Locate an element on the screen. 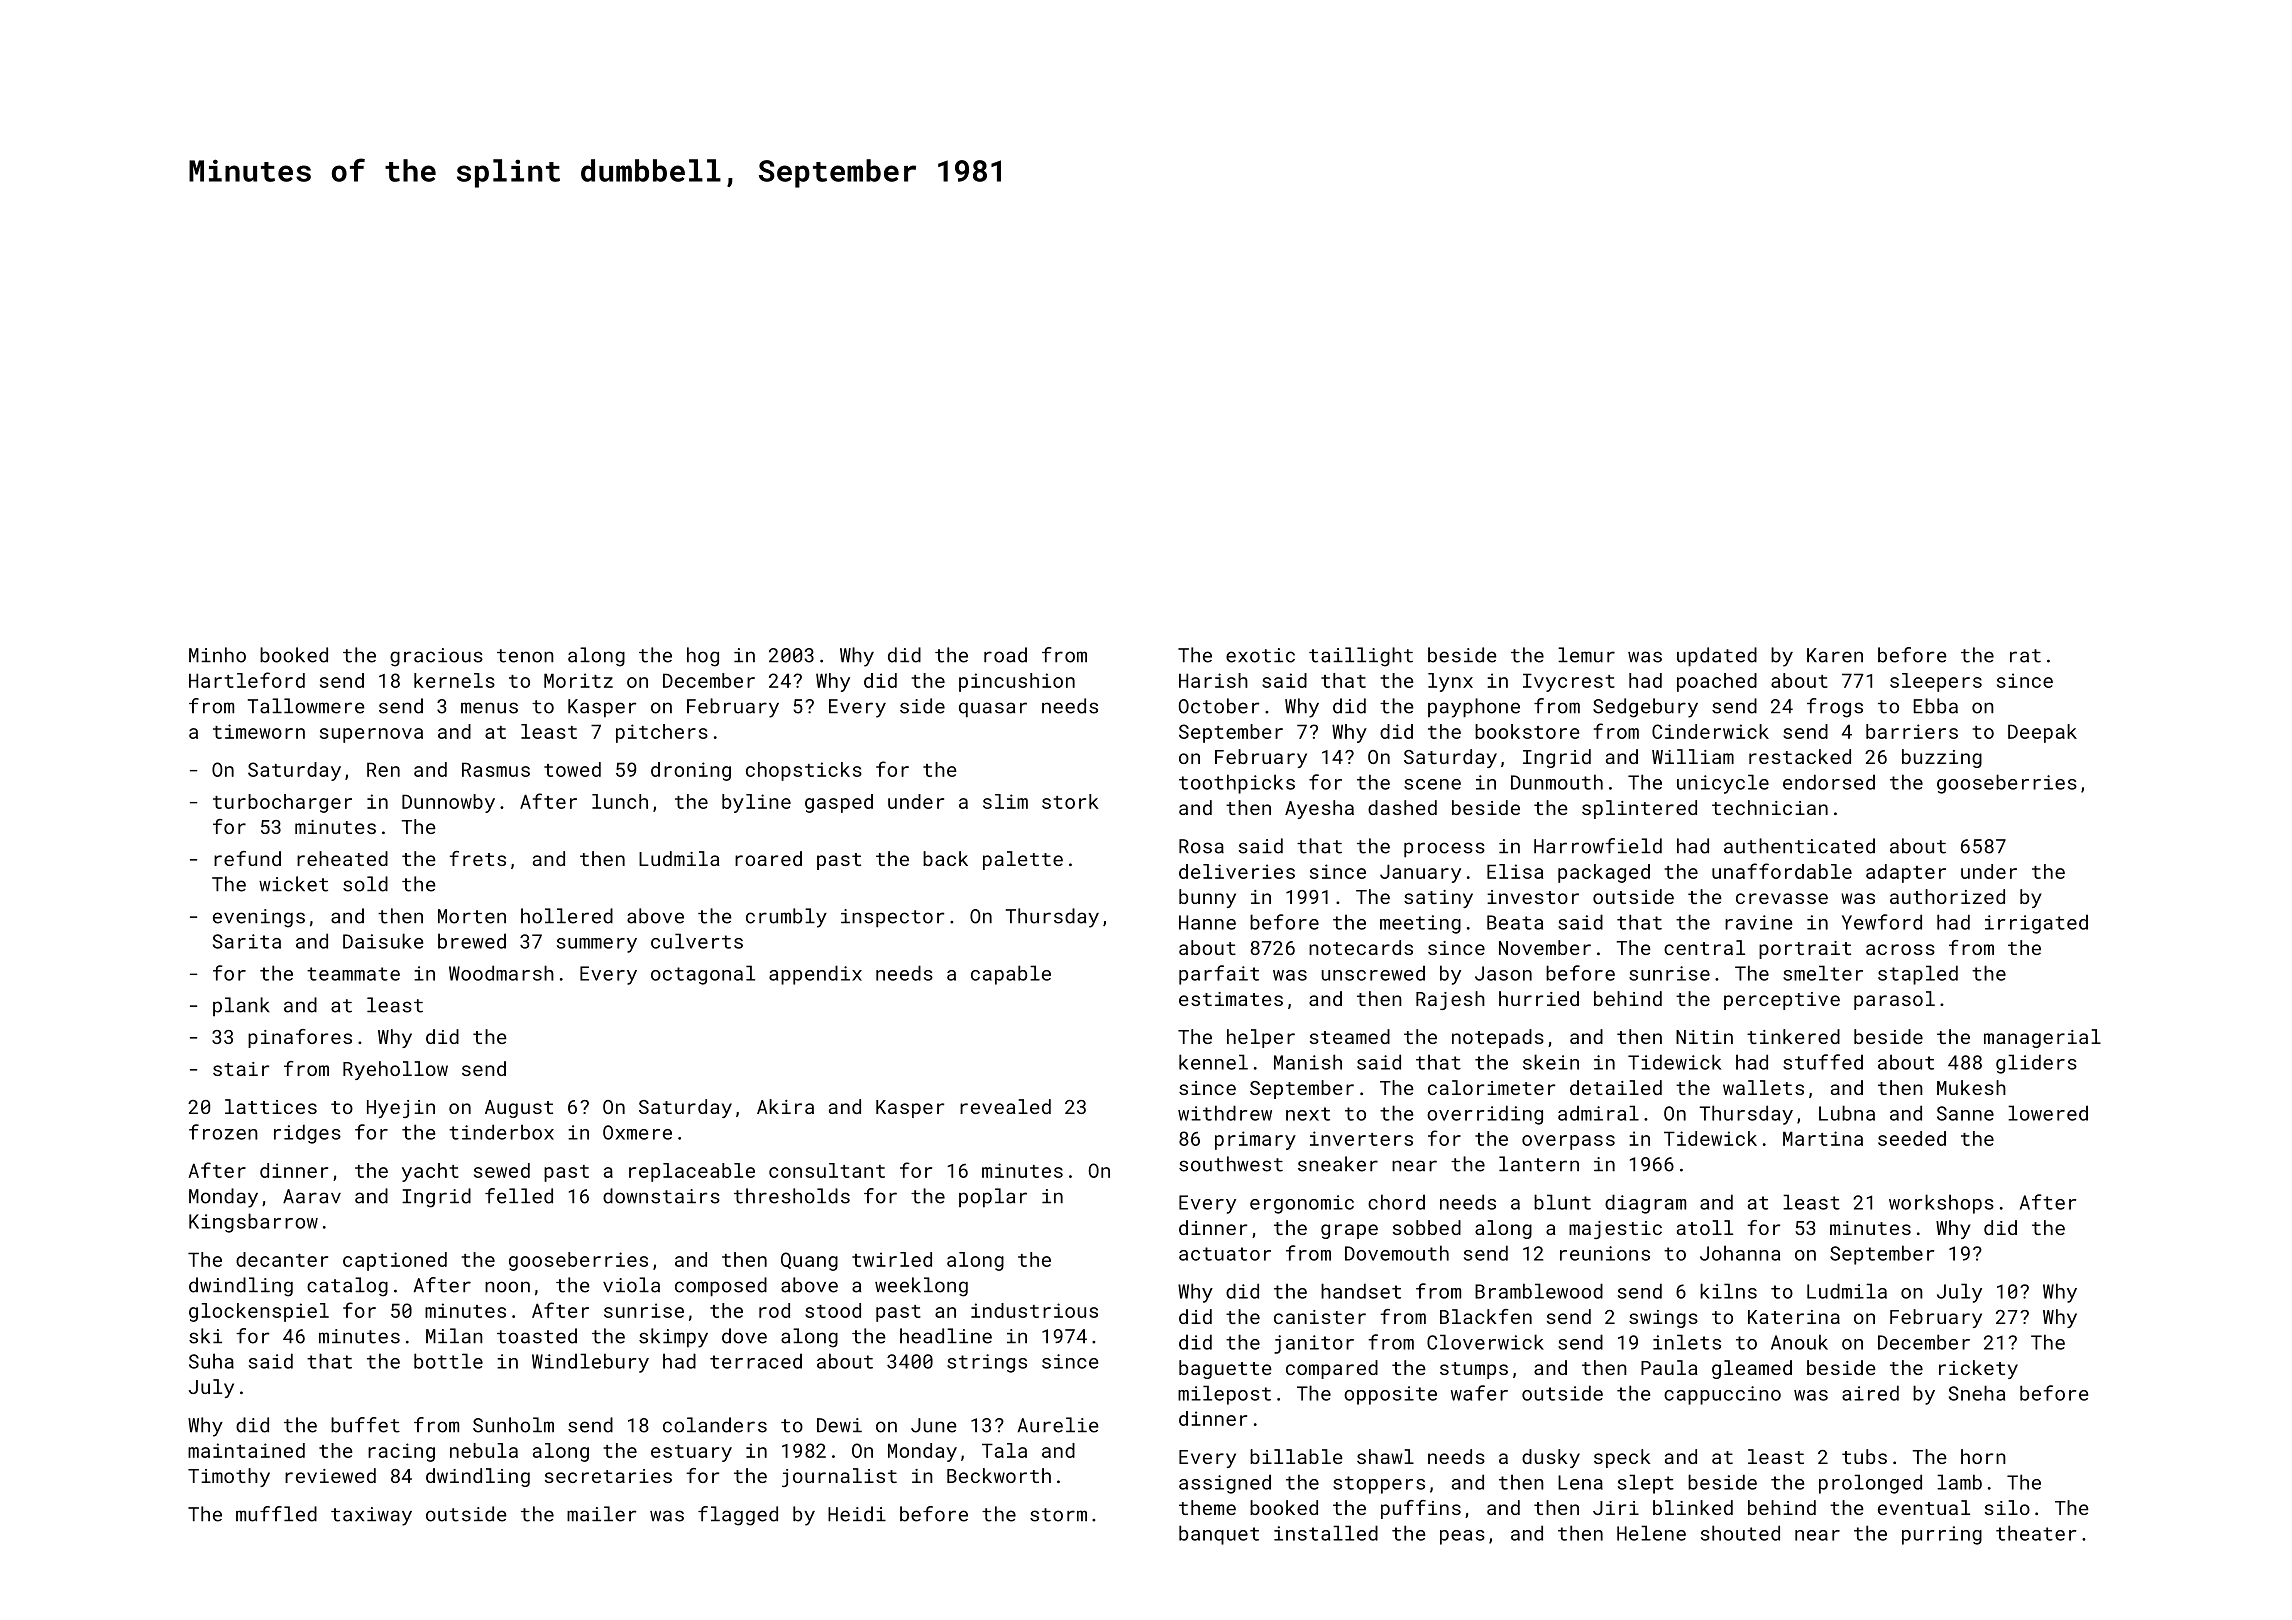 The image size is (2292, 1620). exotic is located at coordinates (1260, 655).
